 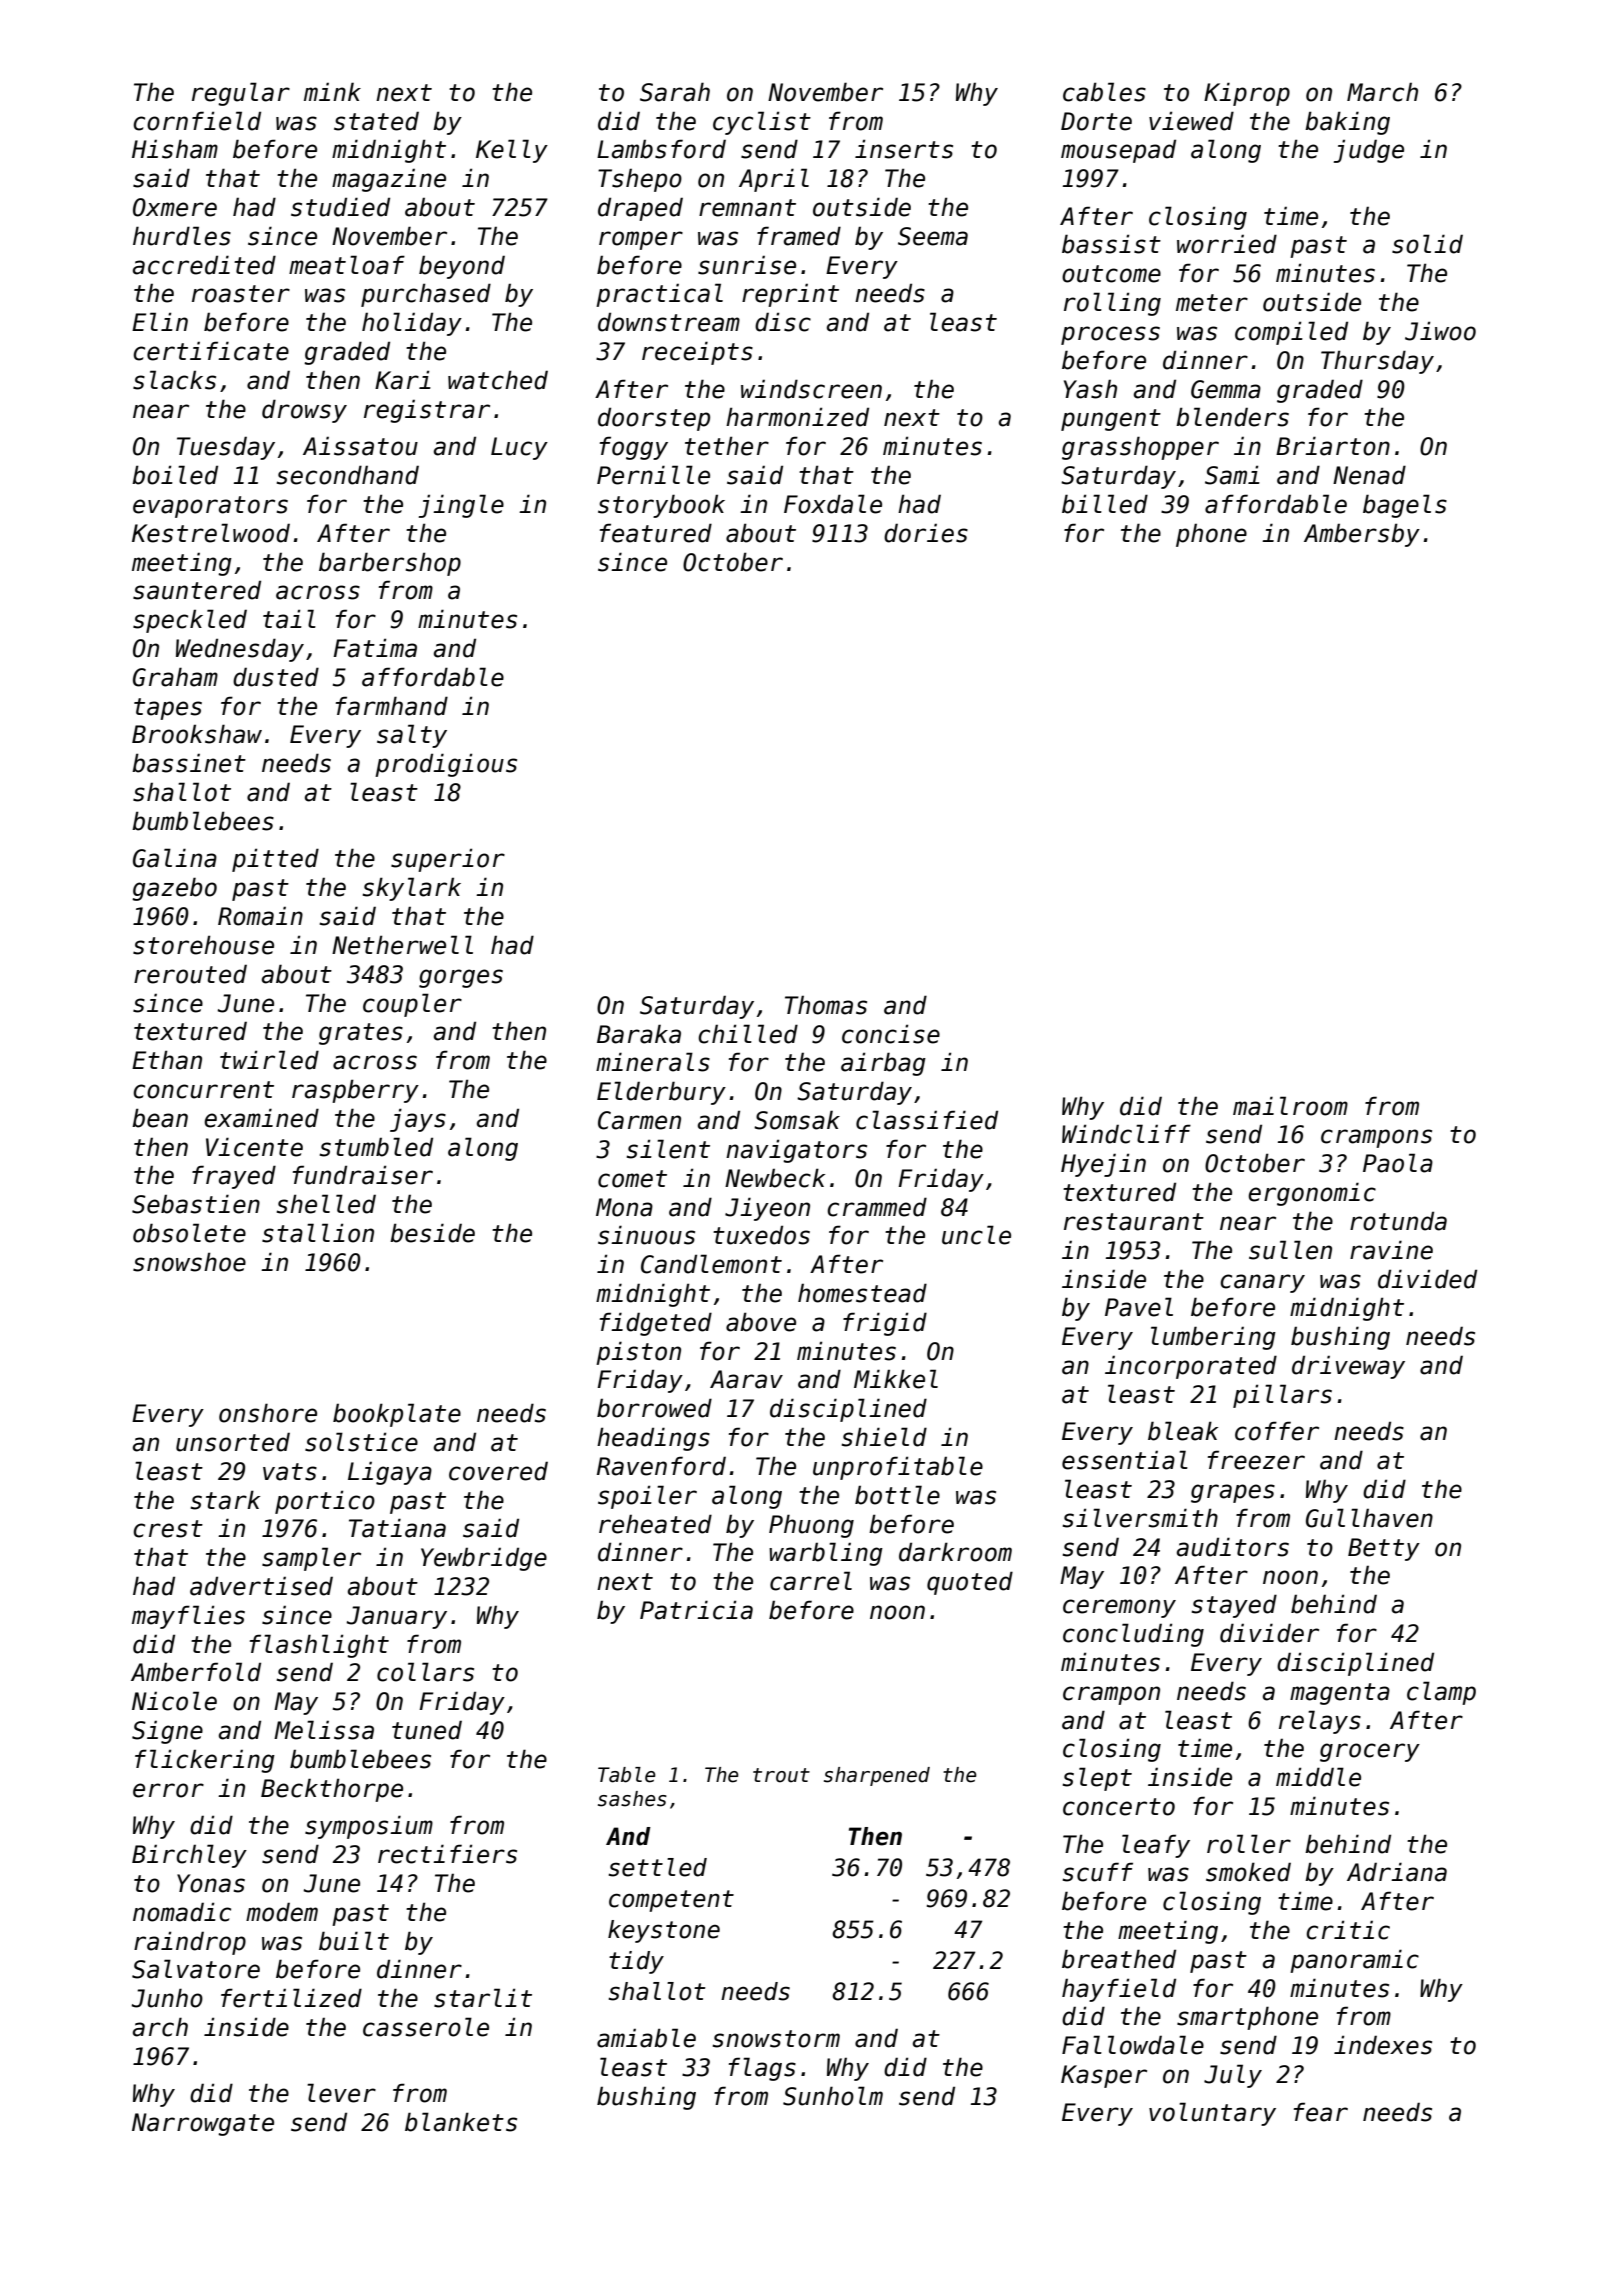 I want to click on Narrowgate, so click(x=203, y=2124).
